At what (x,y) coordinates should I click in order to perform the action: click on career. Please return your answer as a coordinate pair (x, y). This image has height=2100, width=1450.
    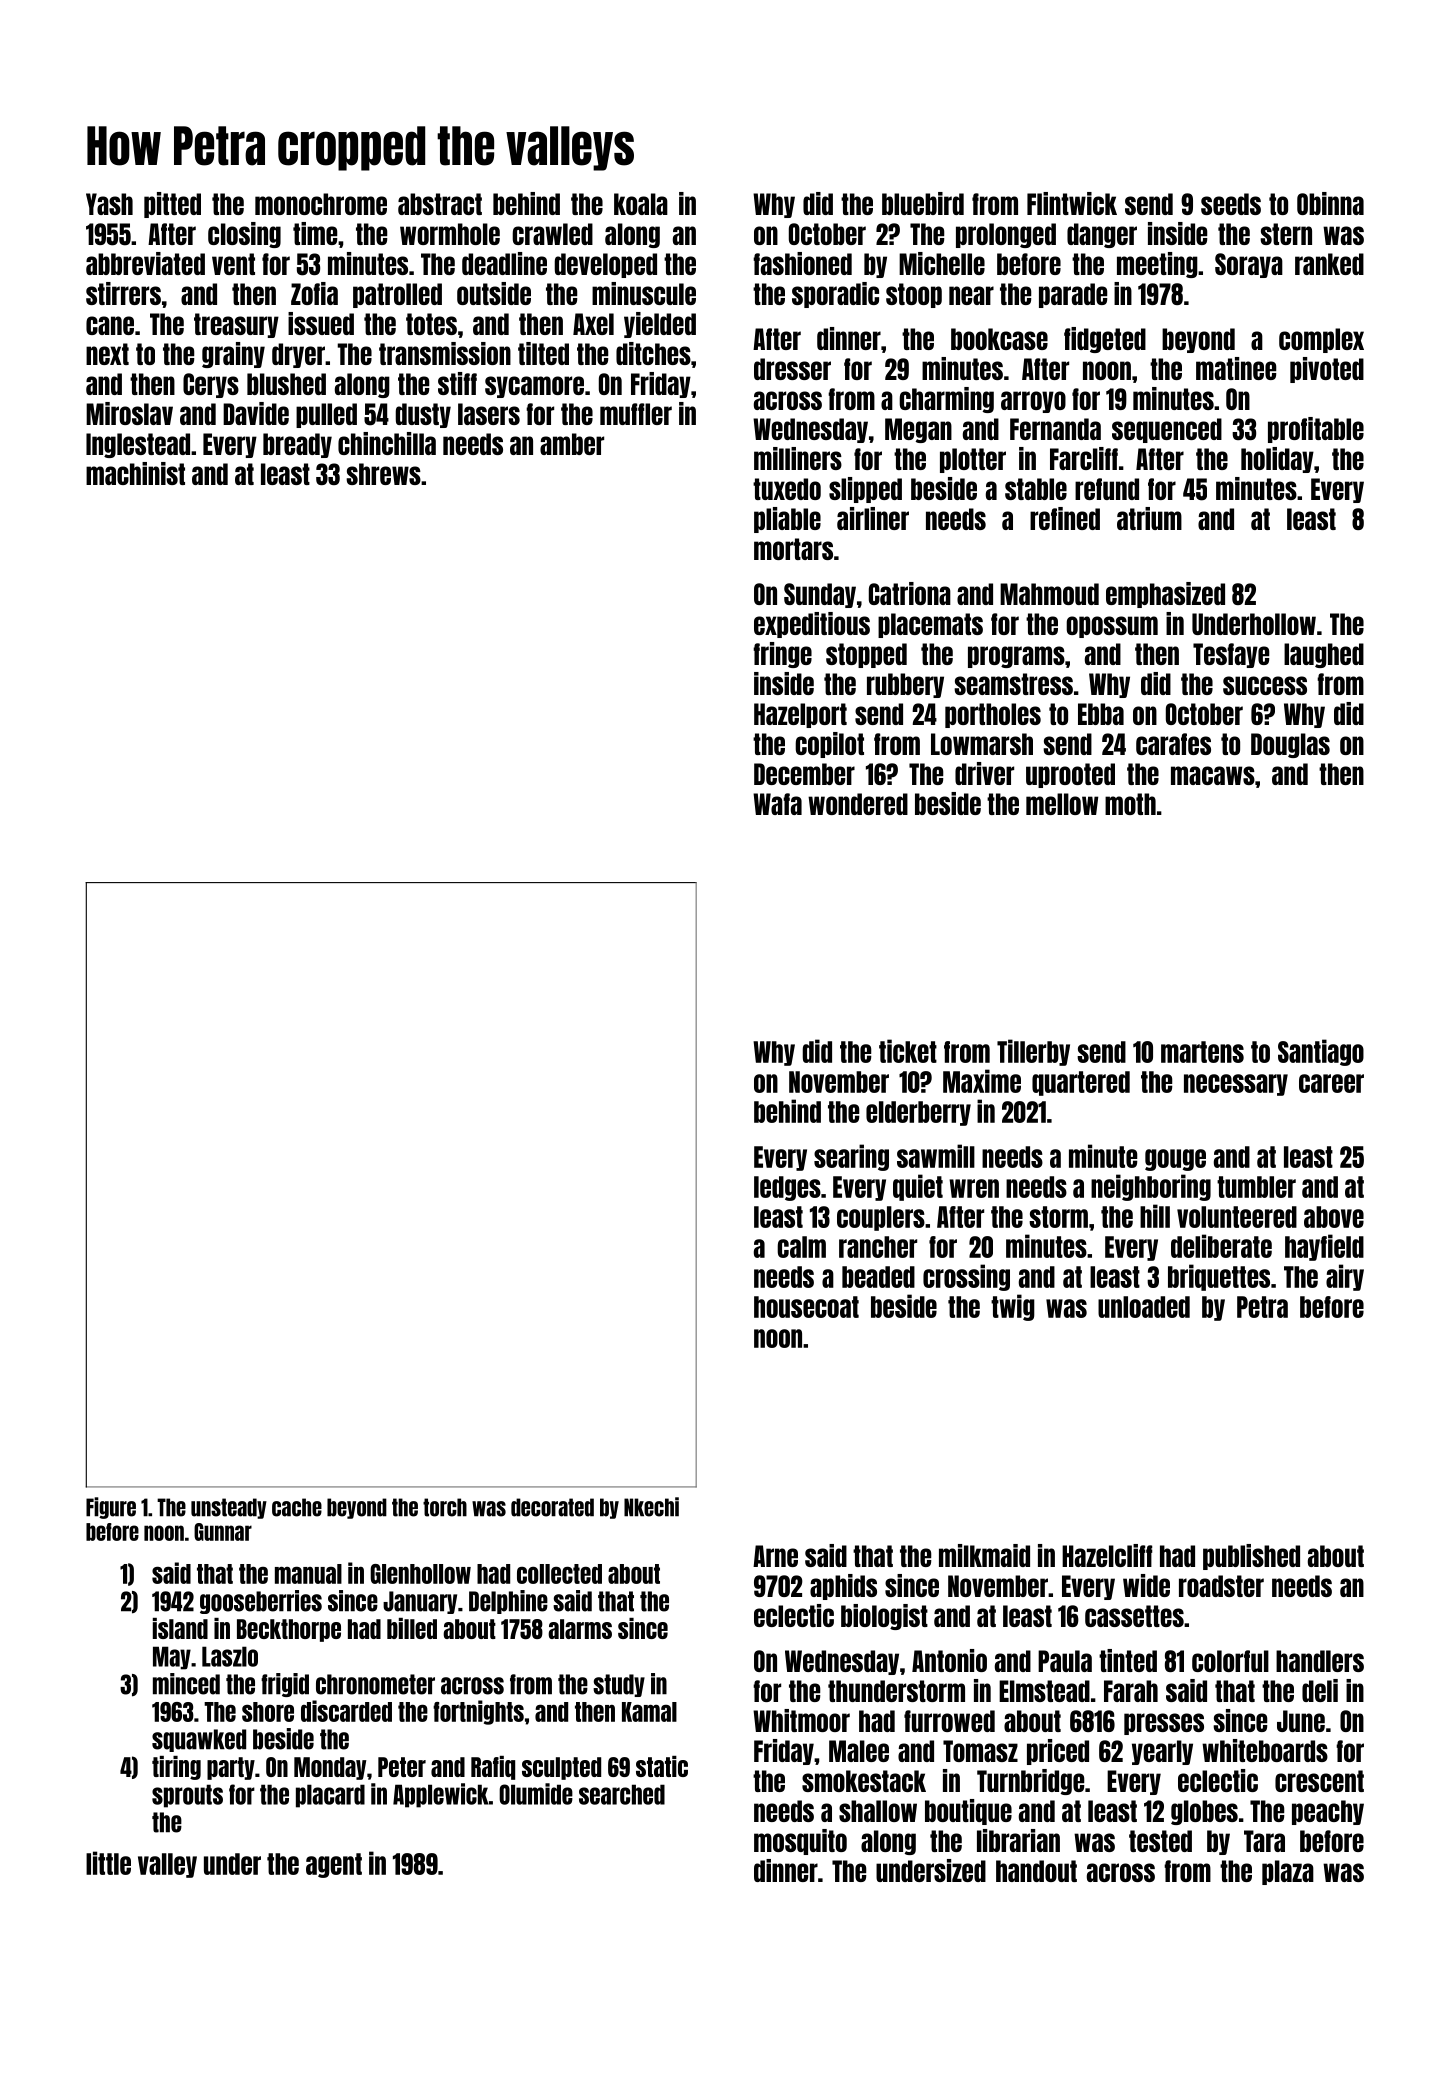
    Looking at the image, I should click on (1331, 1083).
